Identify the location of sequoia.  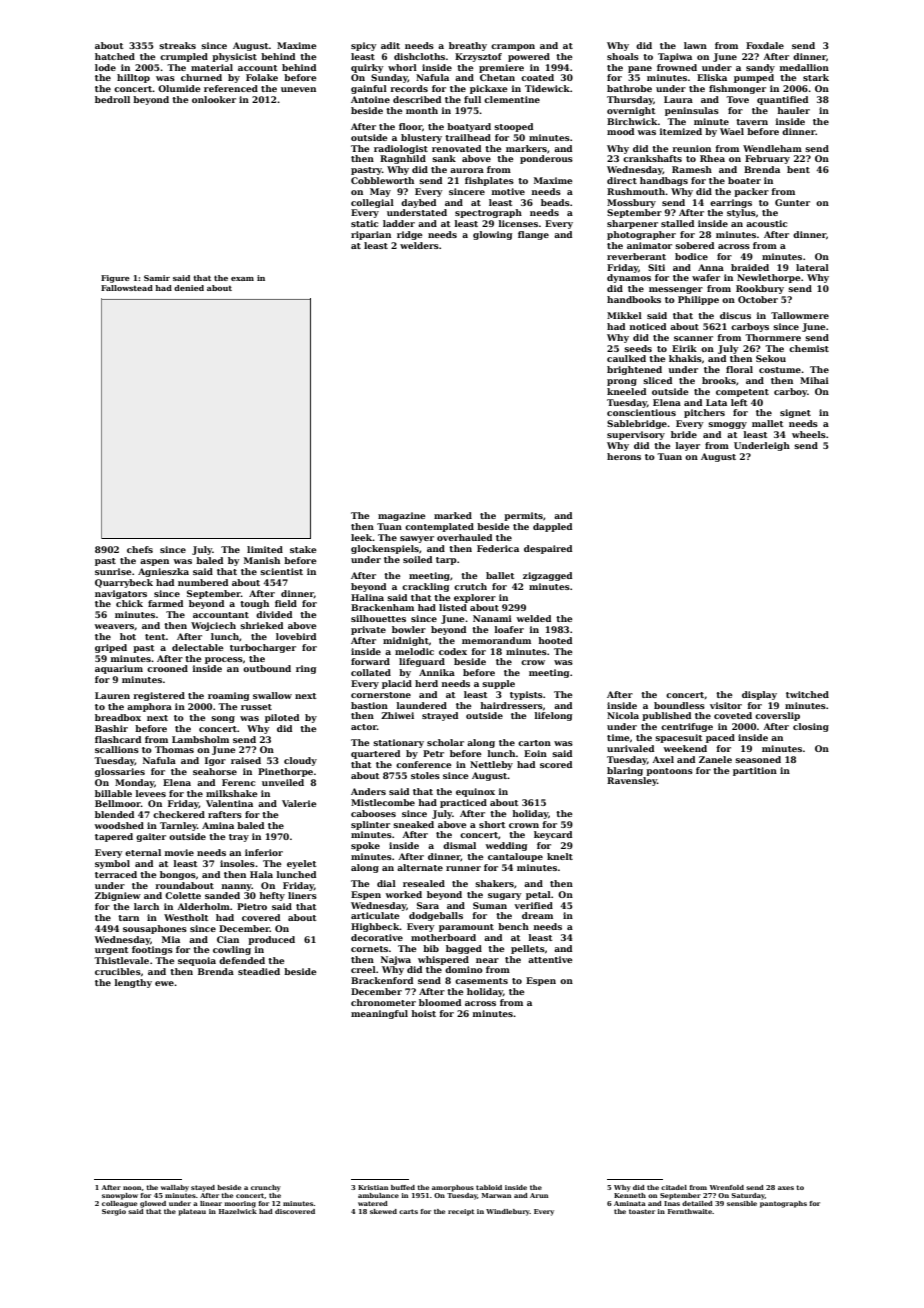
(197, 961).
